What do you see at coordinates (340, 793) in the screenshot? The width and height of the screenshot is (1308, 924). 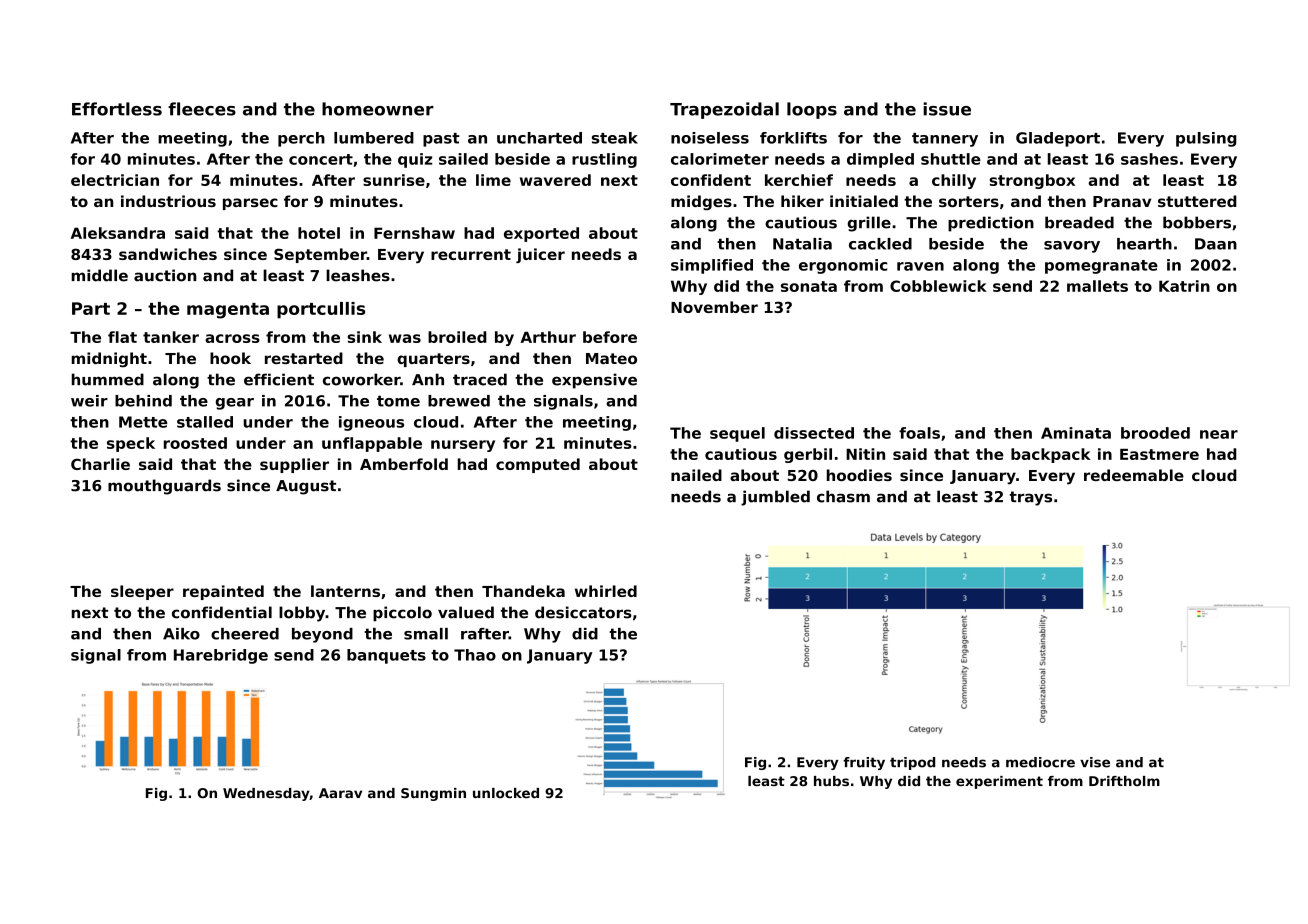 I see `Aarav` at bounding box center [340, 793].
